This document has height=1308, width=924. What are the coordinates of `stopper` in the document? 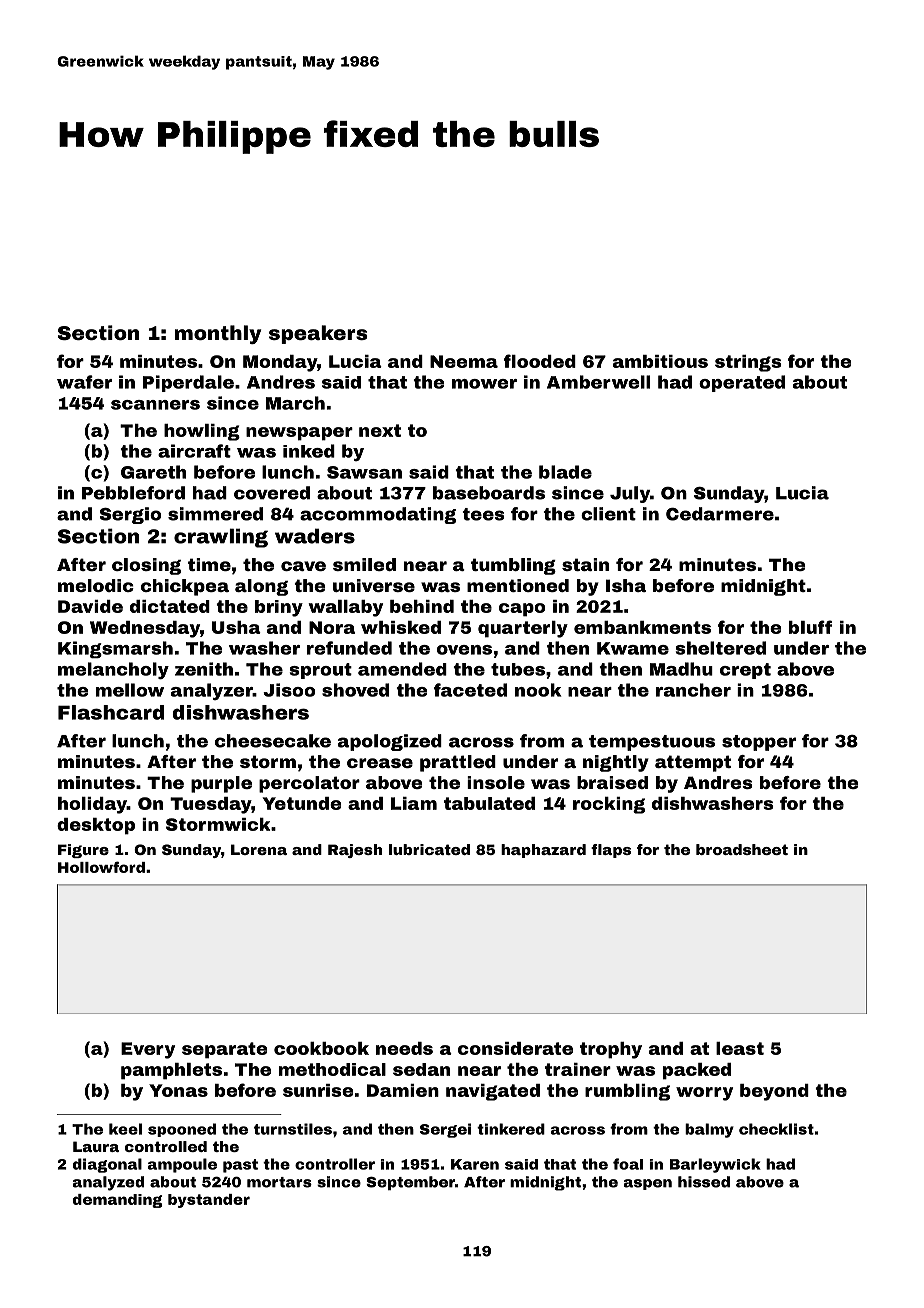 It's located at (759, 743).
